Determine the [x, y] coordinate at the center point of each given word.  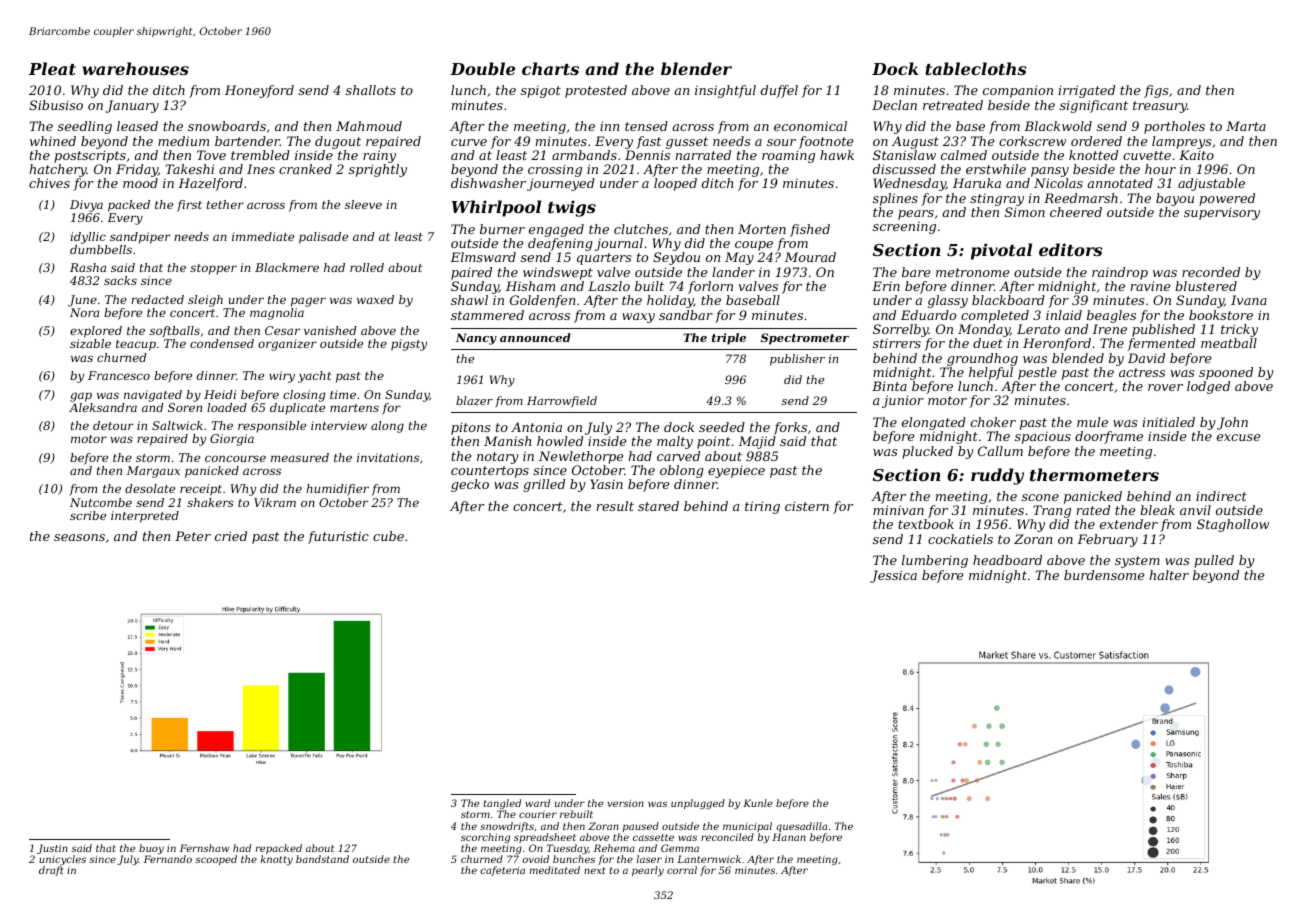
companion [1018, 91]
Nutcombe [101, 502]
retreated [953, 105]
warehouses [135, 68]
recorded [1211, 272]
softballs [175, 332]
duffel [779, 91]
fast [649, 142]
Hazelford [210, 184]
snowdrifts [507, 827]
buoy [151, 849]
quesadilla [801, 827]
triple [729, 339]
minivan [898, 510]
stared [658, 506]
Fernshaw [204, 848]
